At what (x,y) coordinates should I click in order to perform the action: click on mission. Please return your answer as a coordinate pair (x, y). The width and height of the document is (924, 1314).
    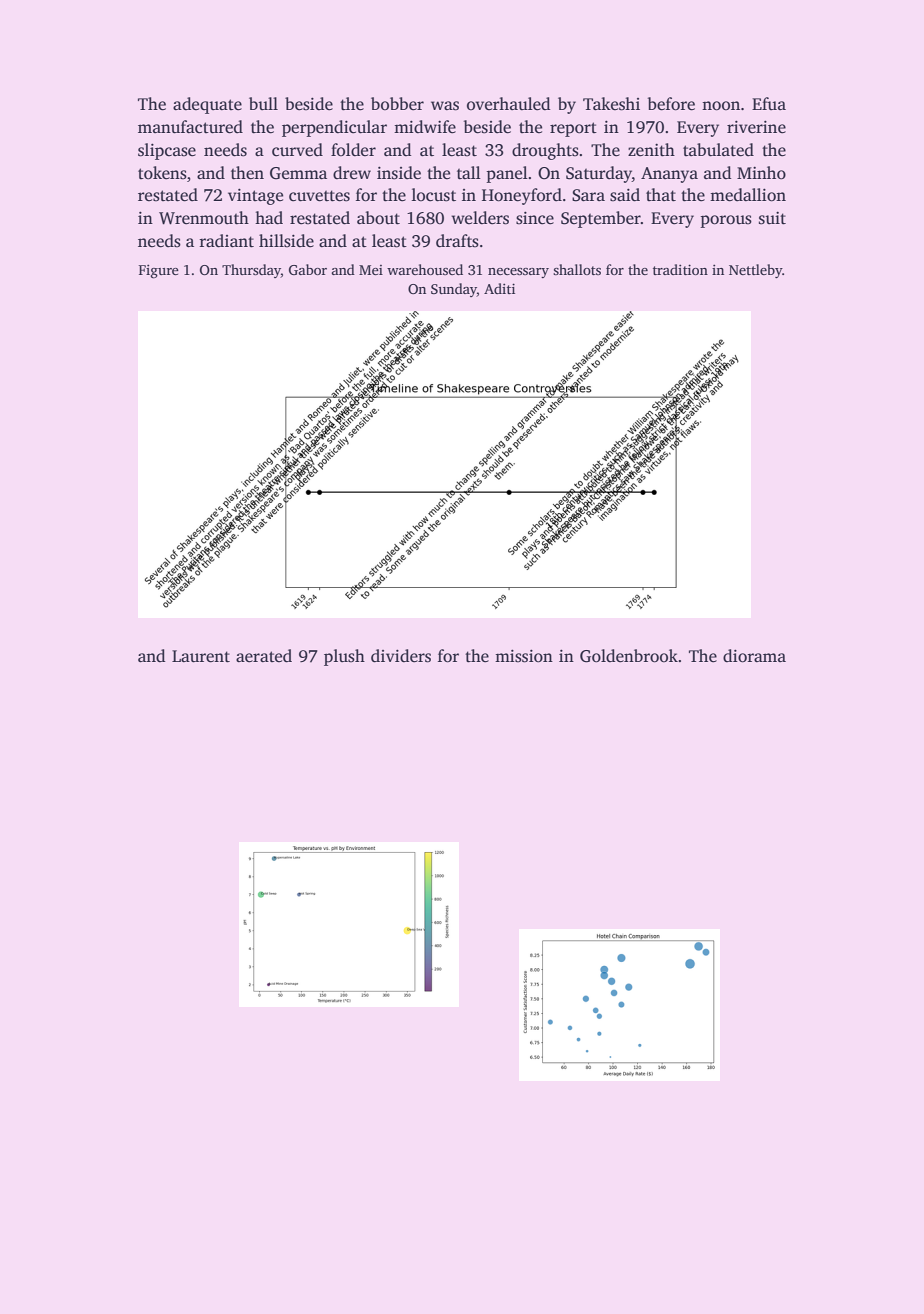
    Looking at the image, I should click on (524, 656).
